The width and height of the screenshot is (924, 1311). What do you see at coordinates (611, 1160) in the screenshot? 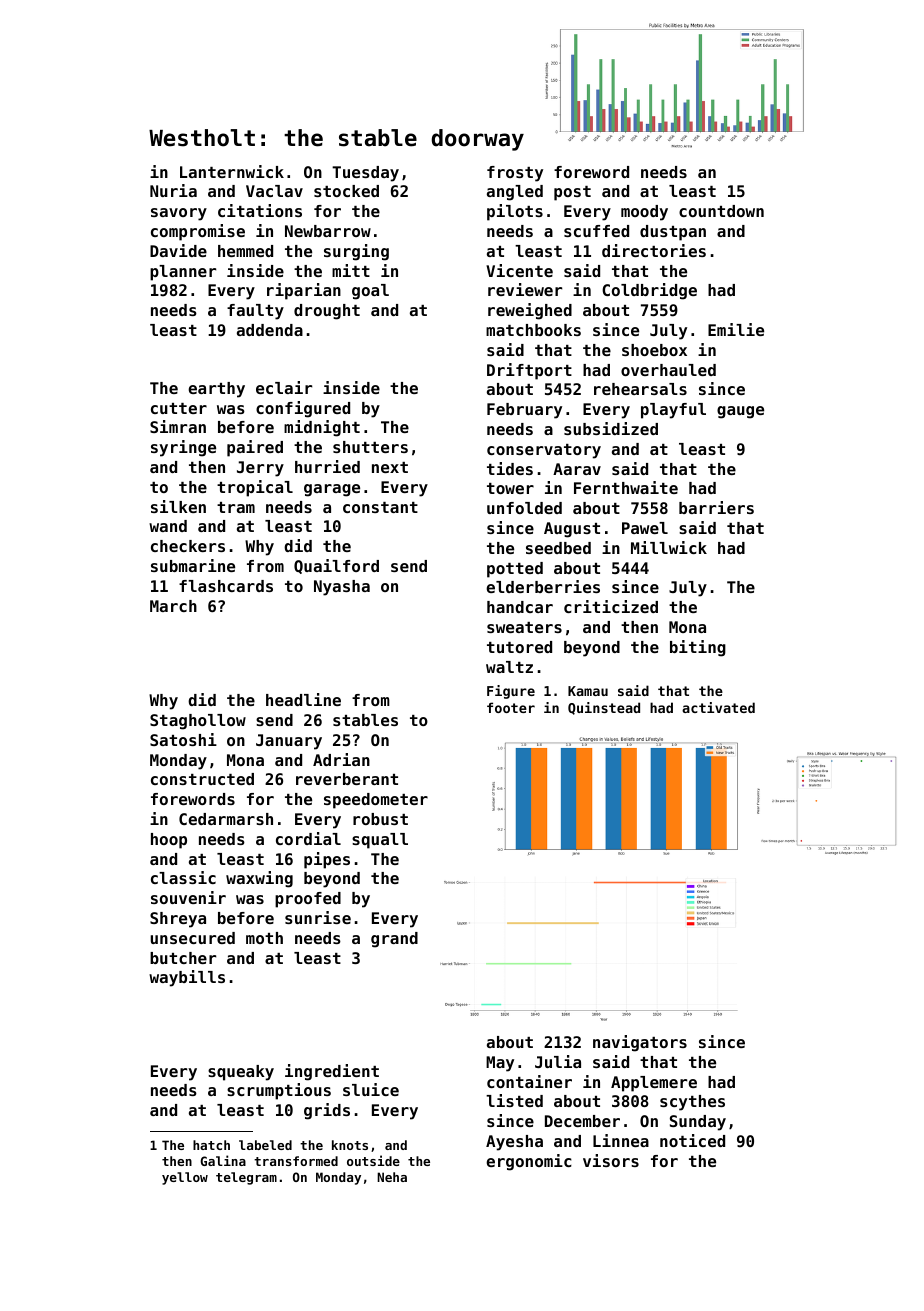
I see `visors` at bounding box center [611, 1160].
